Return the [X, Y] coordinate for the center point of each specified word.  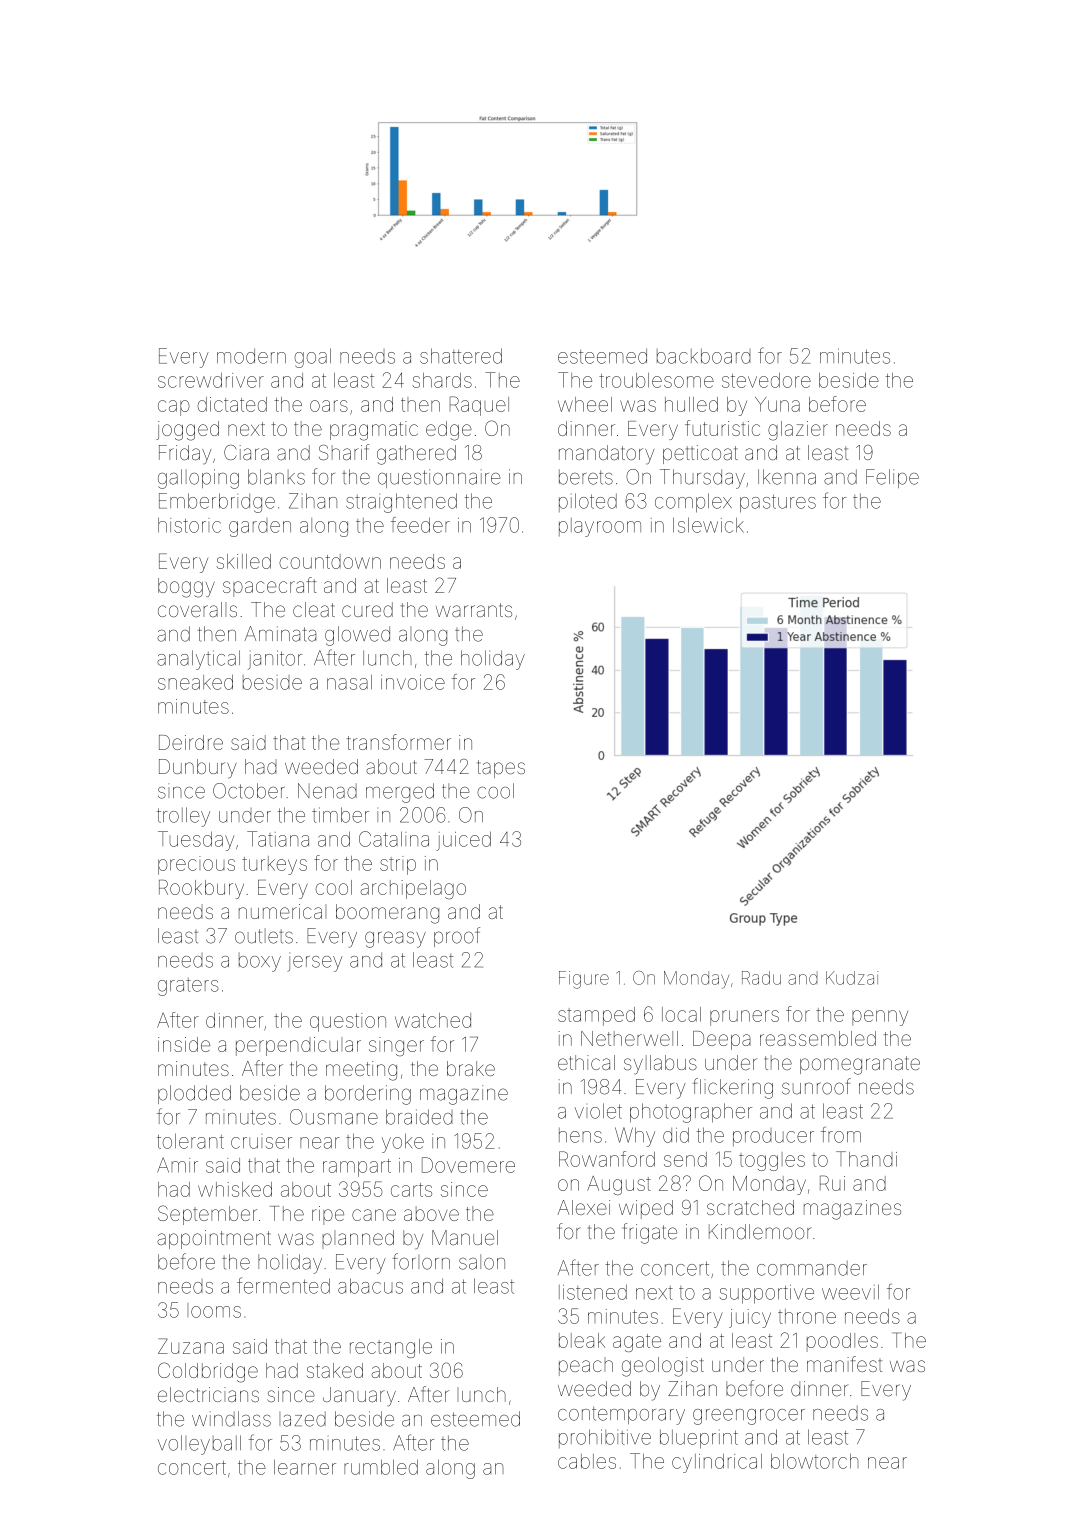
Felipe [892, 478]
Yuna [777, 404]
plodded [194, 1094]
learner [305, 1467]
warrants [474, 610]
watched [433, 1020]
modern [251, 356]
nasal [349, 682]
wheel [585, 404]
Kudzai [852, 978]
